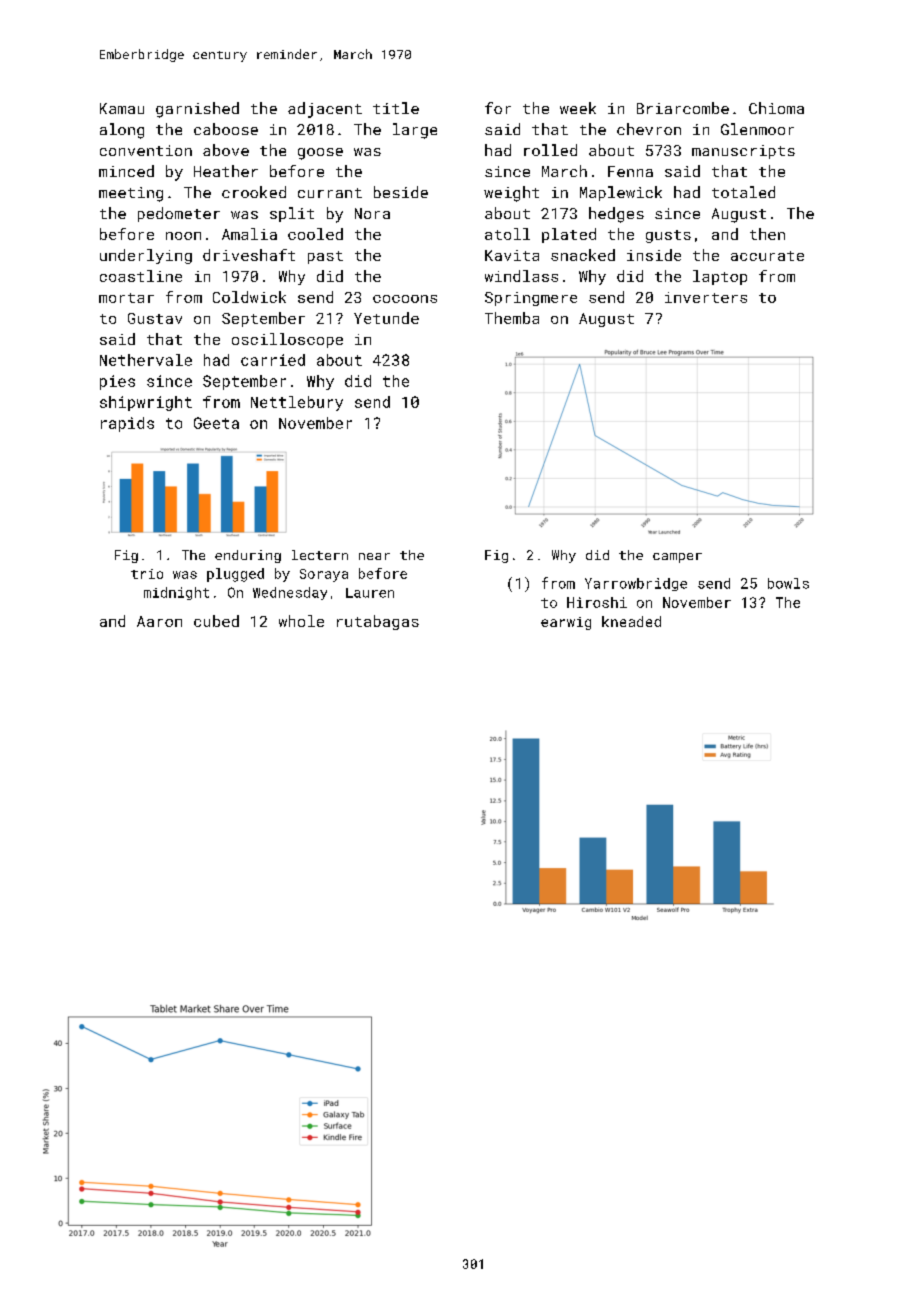 This screenshot has width=924, height=1314. I want to click on Aaron, so click(159, 621).
